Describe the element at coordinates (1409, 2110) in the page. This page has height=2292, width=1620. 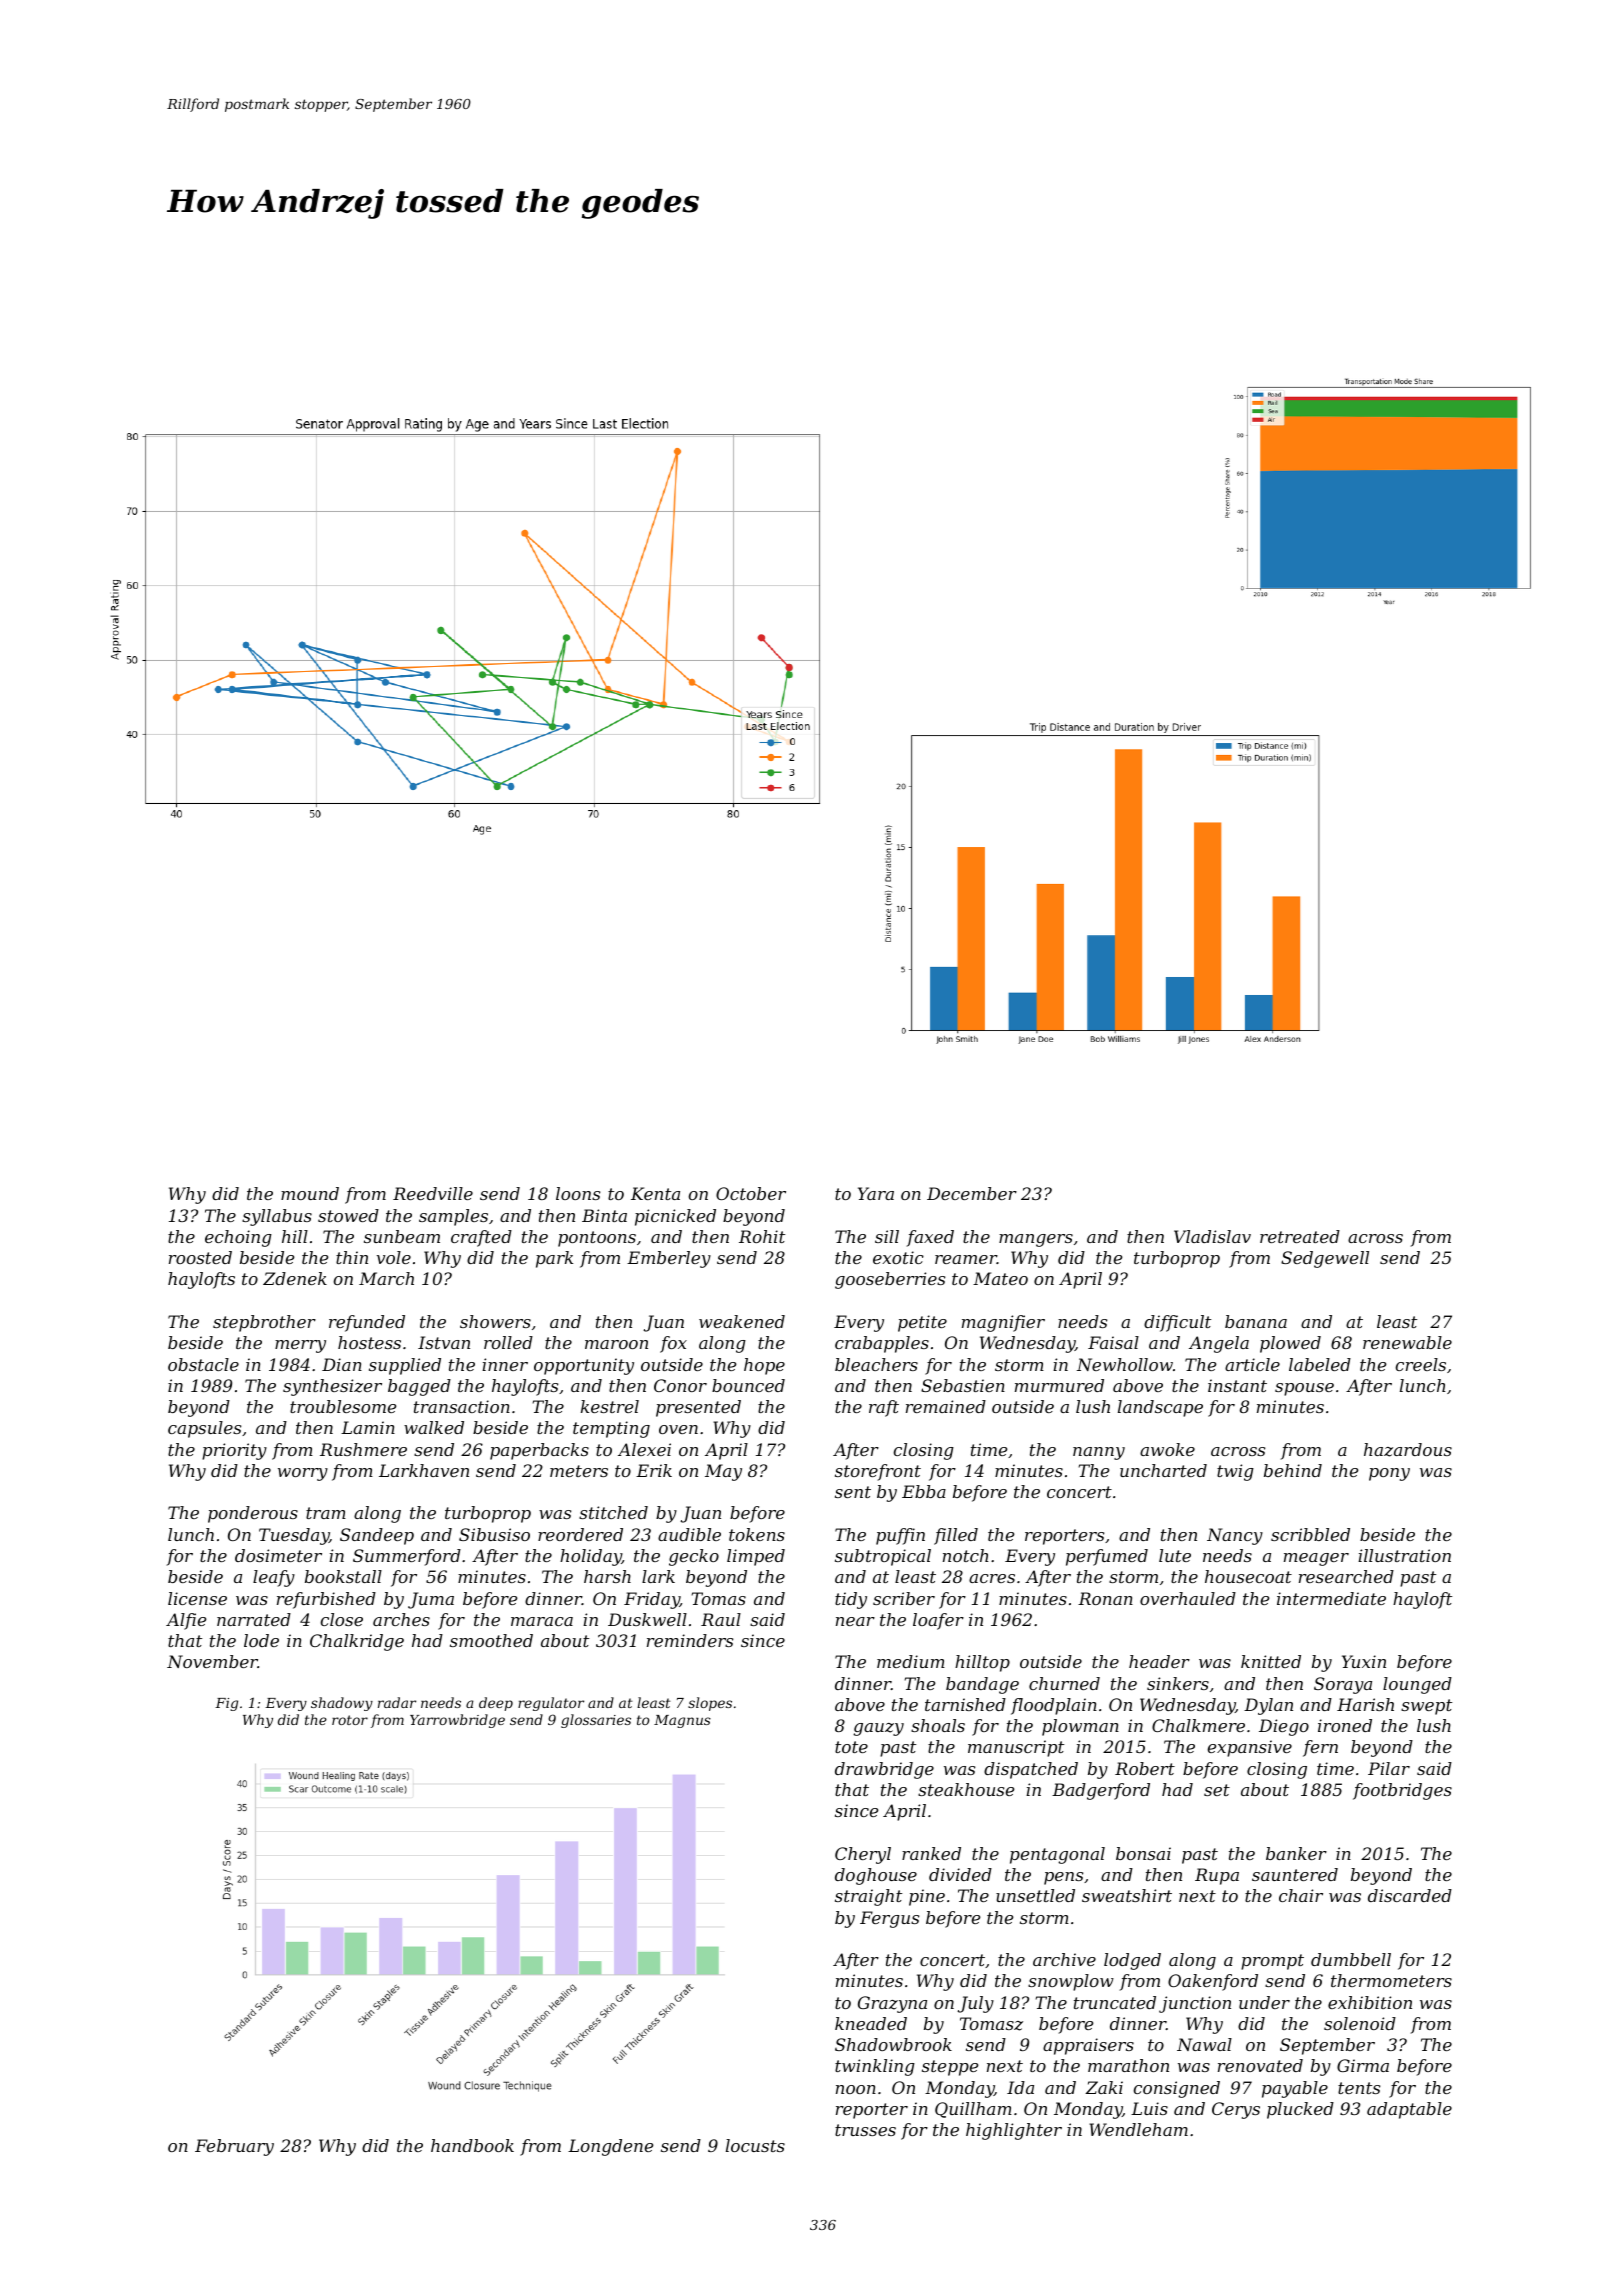
I see `adaptable` at that location.
